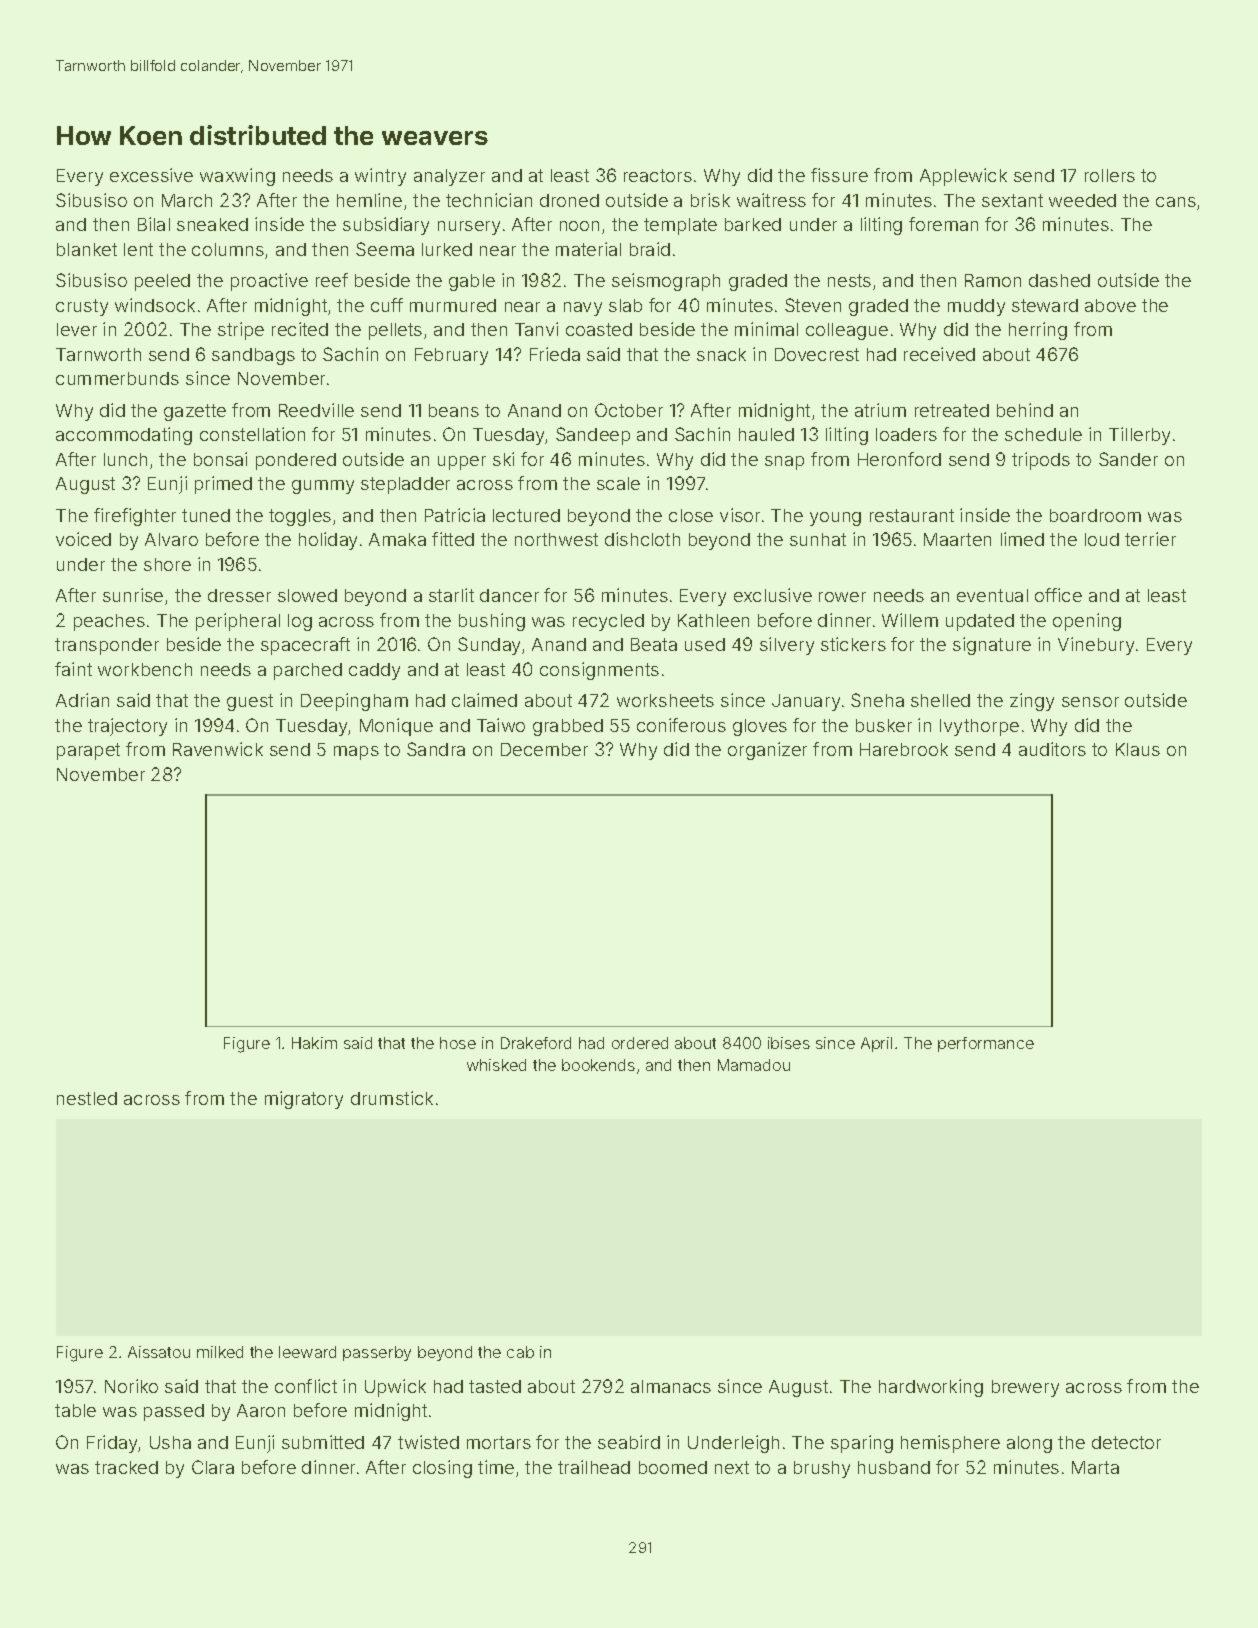  I want to click on Clara, so click(213, 1467).
